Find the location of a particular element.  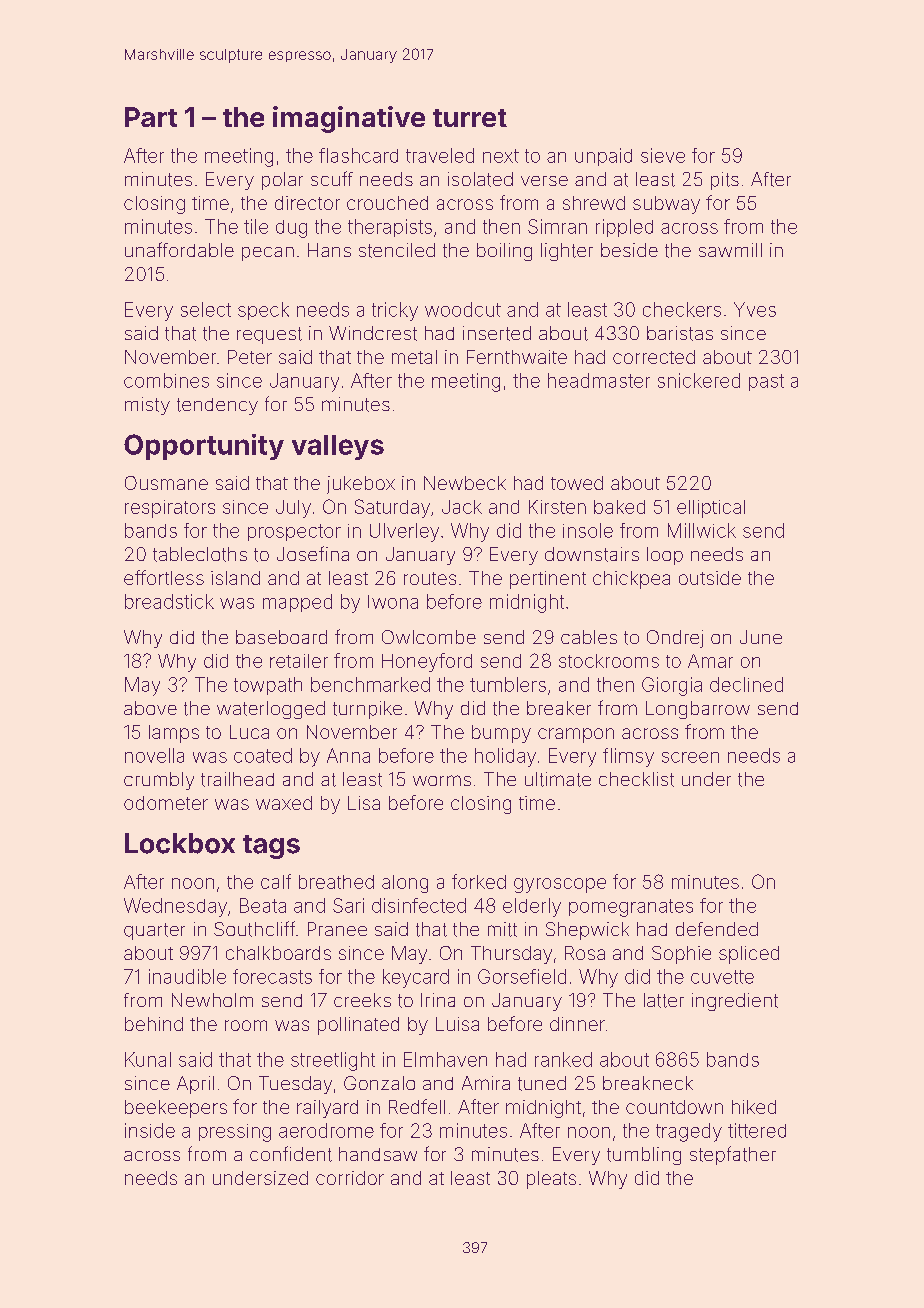

Saturday is located at coordinates (392, 508).
